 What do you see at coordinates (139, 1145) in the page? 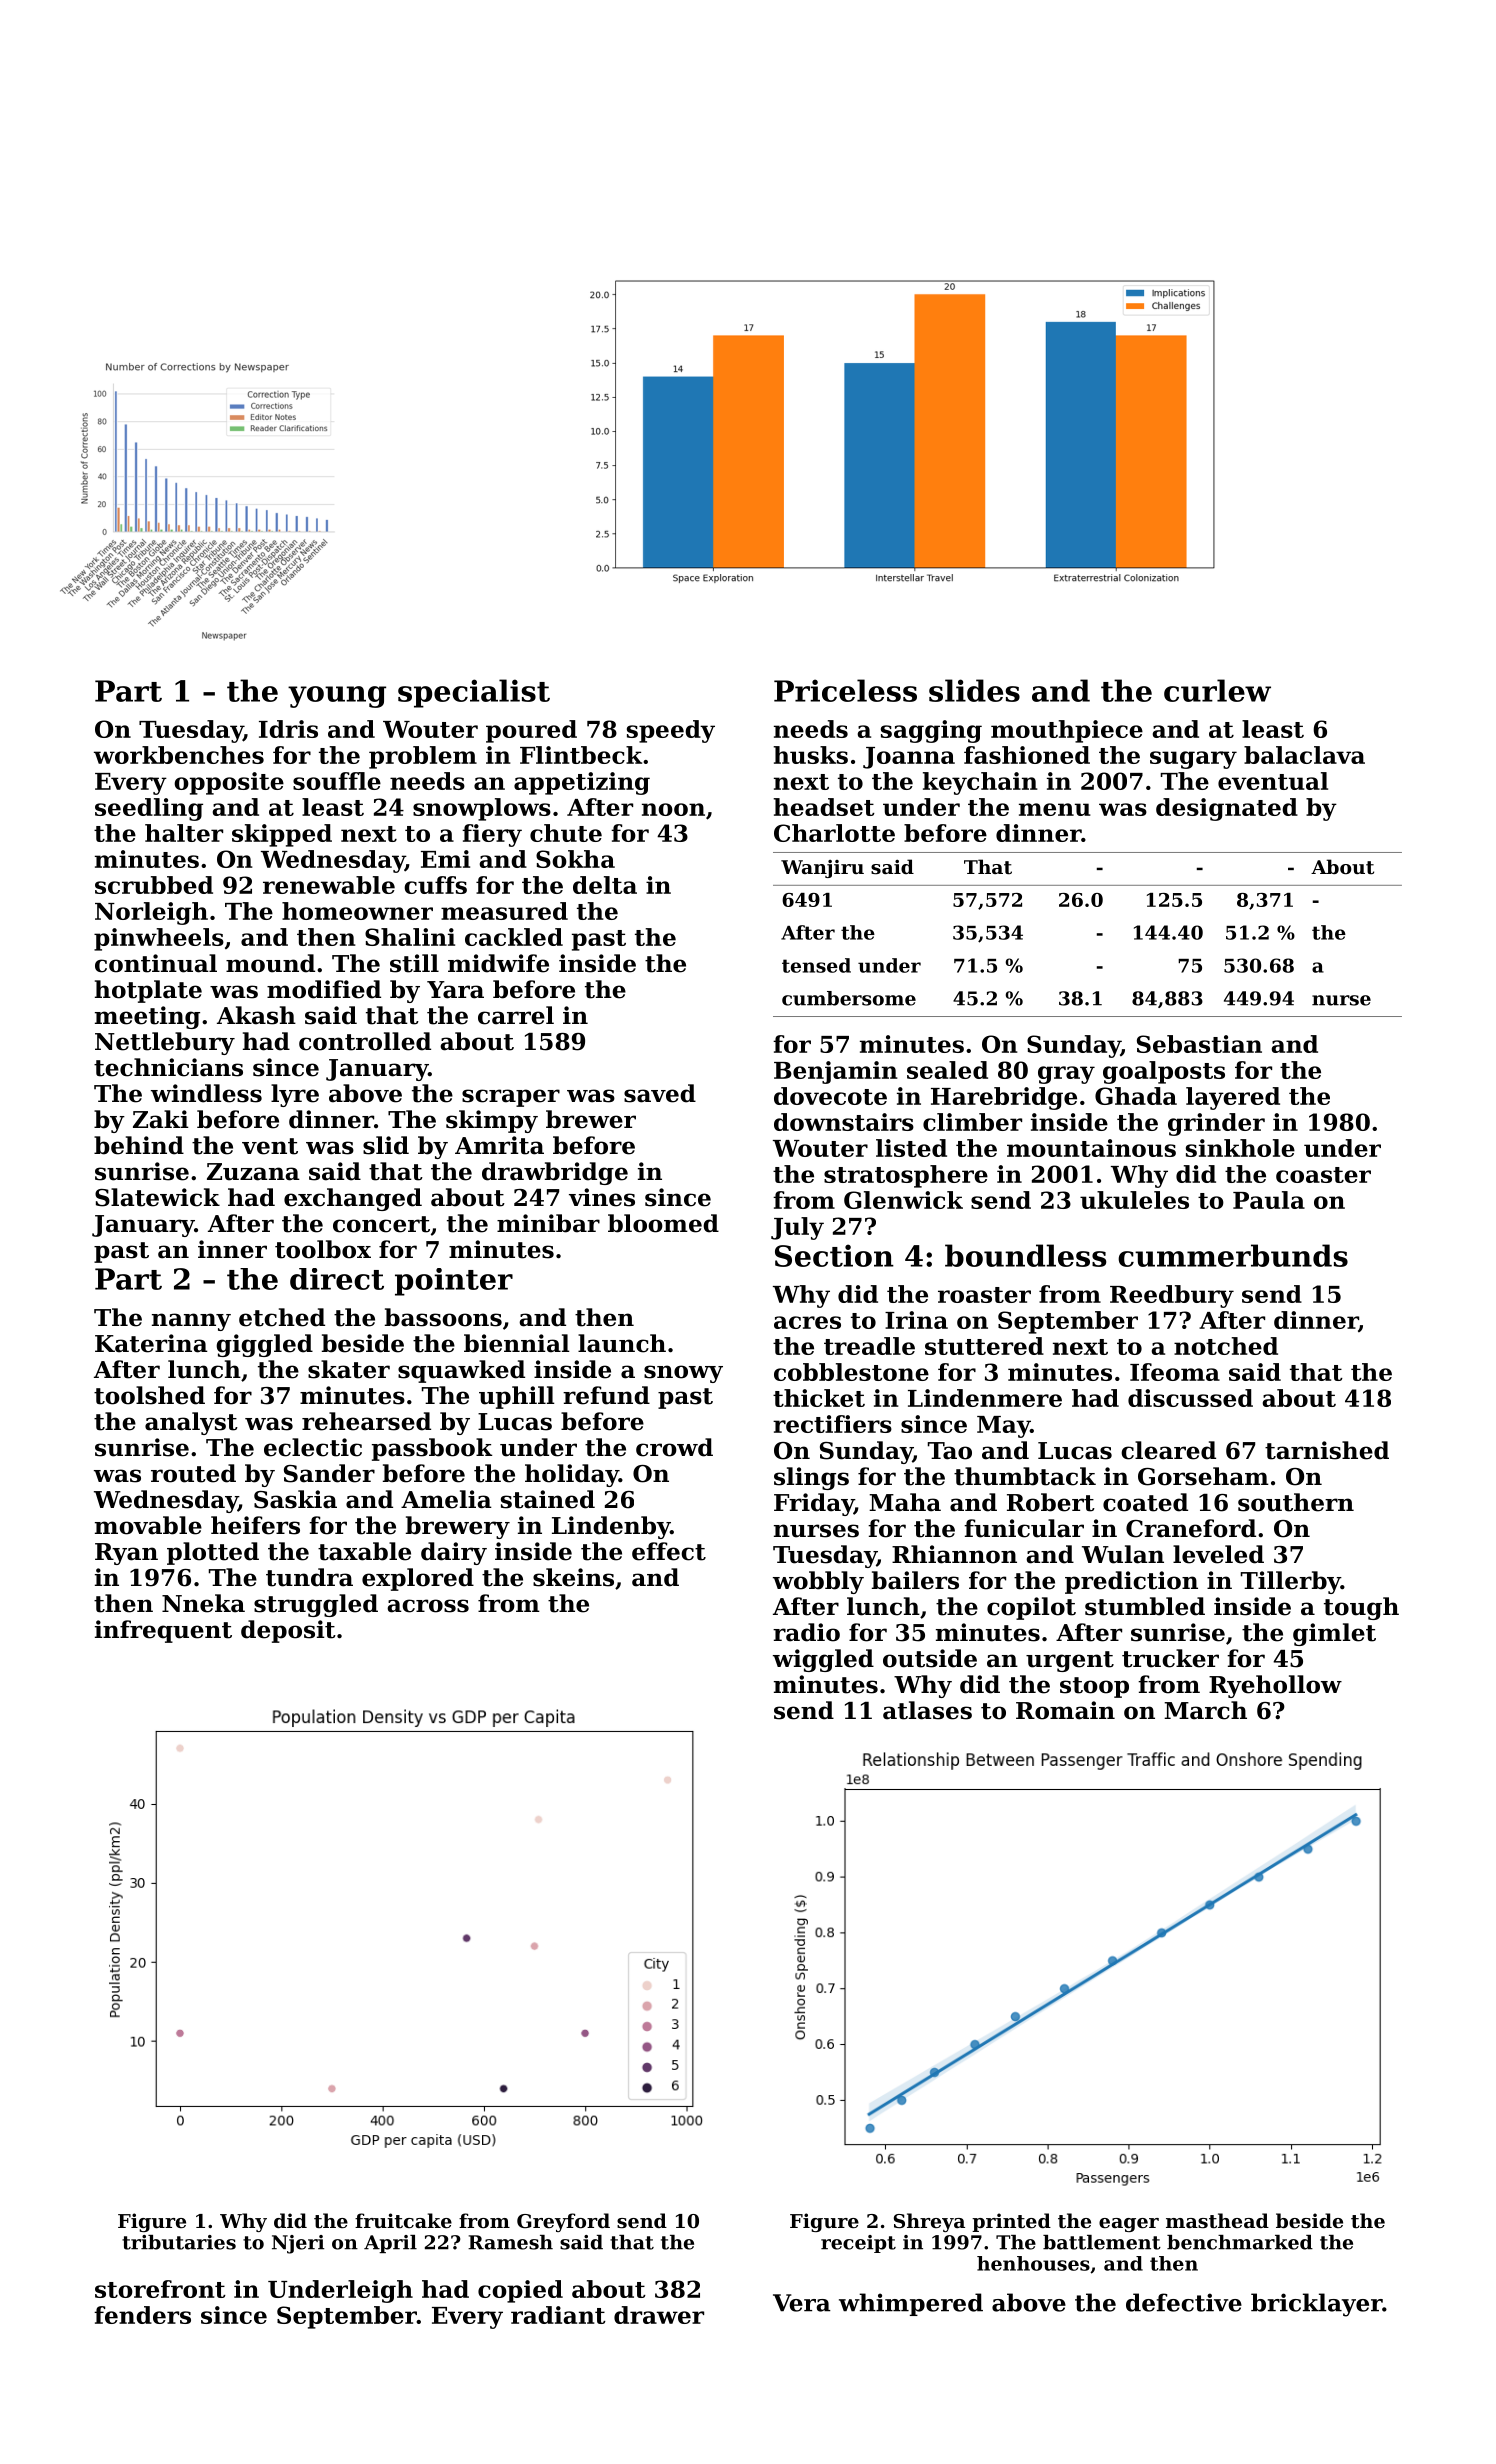
I see `behind` at bounding box center [139, 1145].
